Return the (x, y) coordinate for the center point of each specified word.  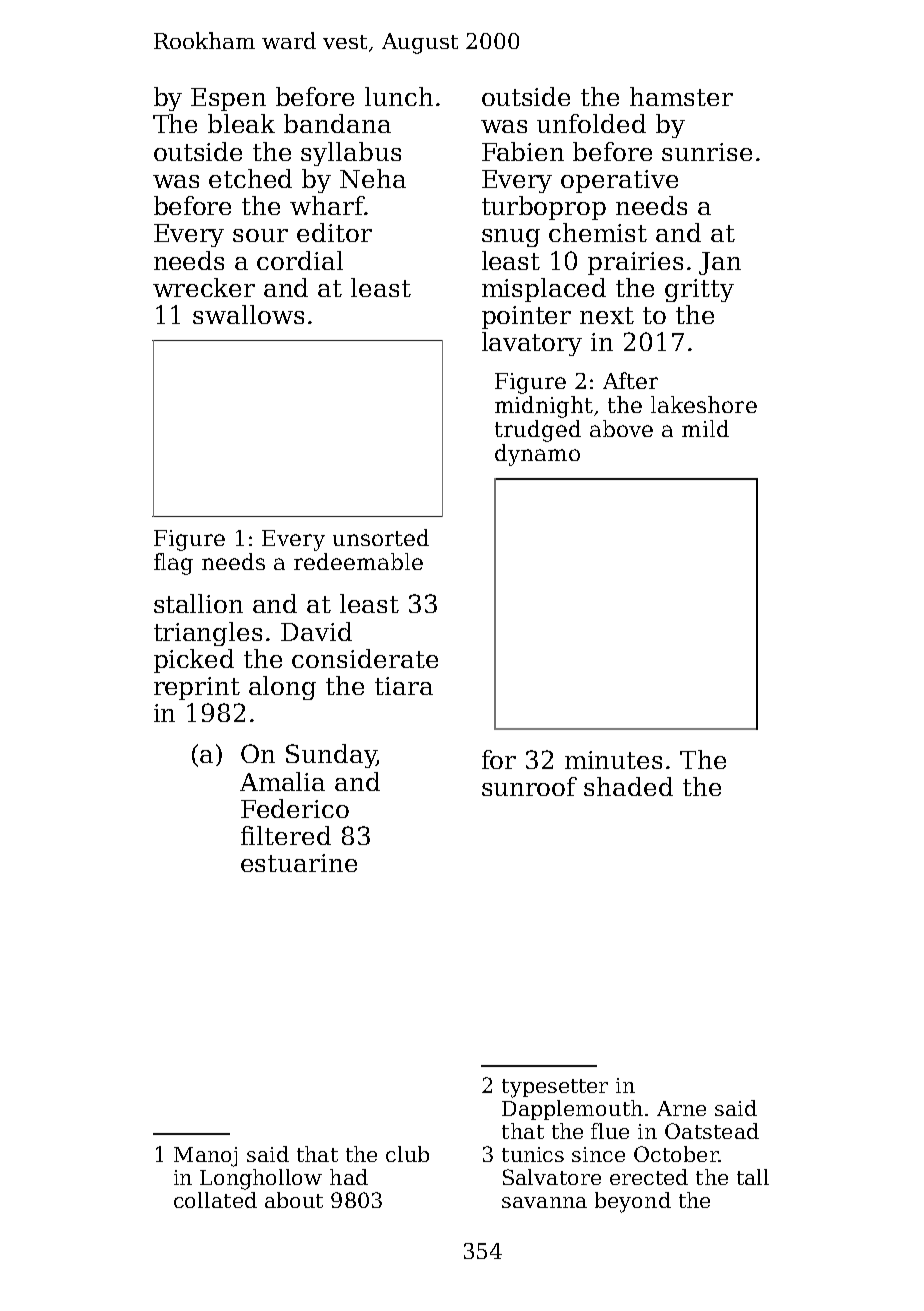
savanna (544, 1202)
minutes (613, 760)
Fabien (523, 151)
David (316, 631)
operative (619, 181)
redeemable (358, 561)
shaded (628, 786)
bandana (337, 123)
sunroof (529, 786)
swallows (248, 314)
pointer (526, 317)
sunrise (707, 152)
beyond (633, 1202)
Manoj (205, 1157)
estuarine (299, 863)
